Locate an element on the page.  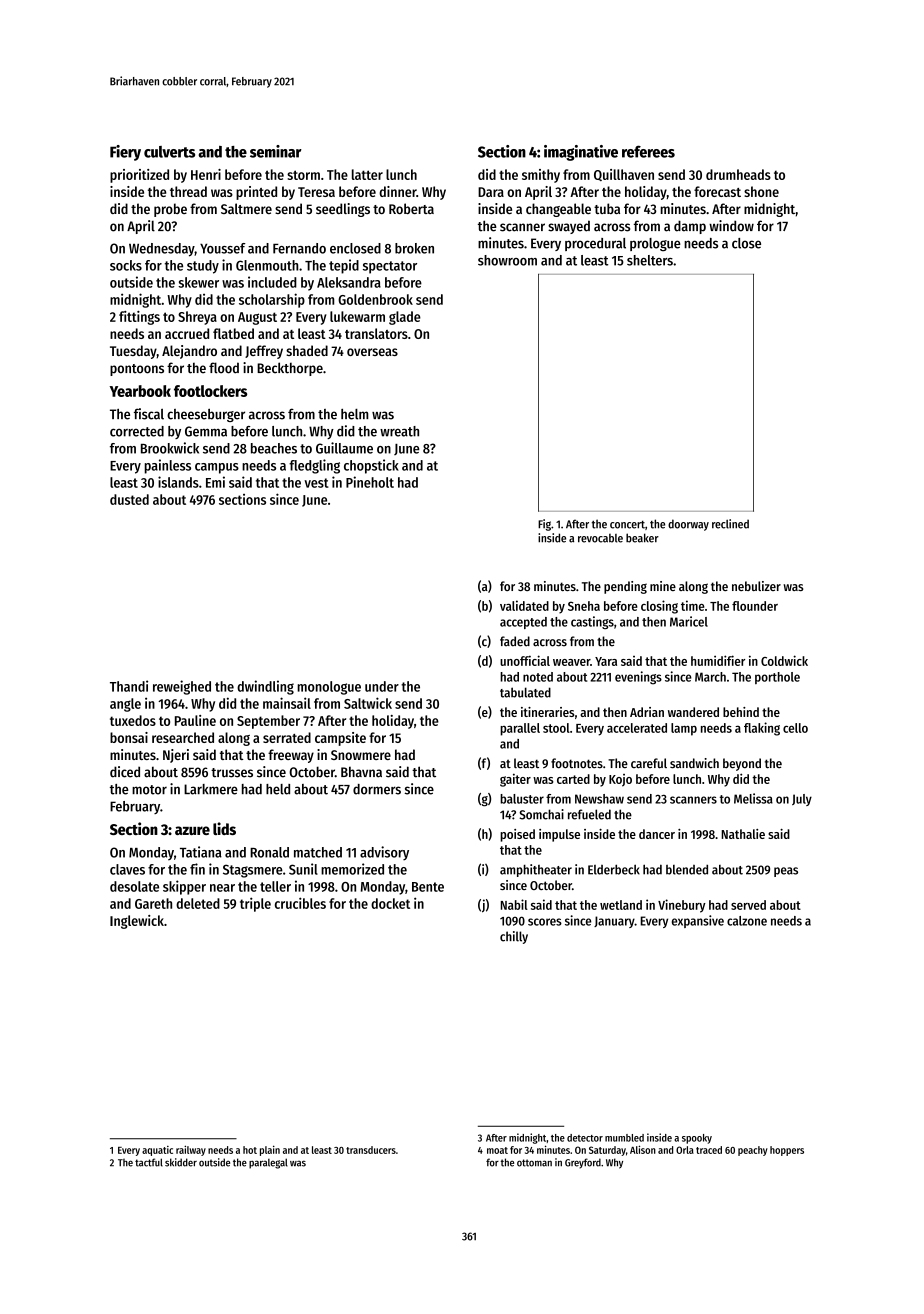
Snowmere is located at coordinates (361, 755).
